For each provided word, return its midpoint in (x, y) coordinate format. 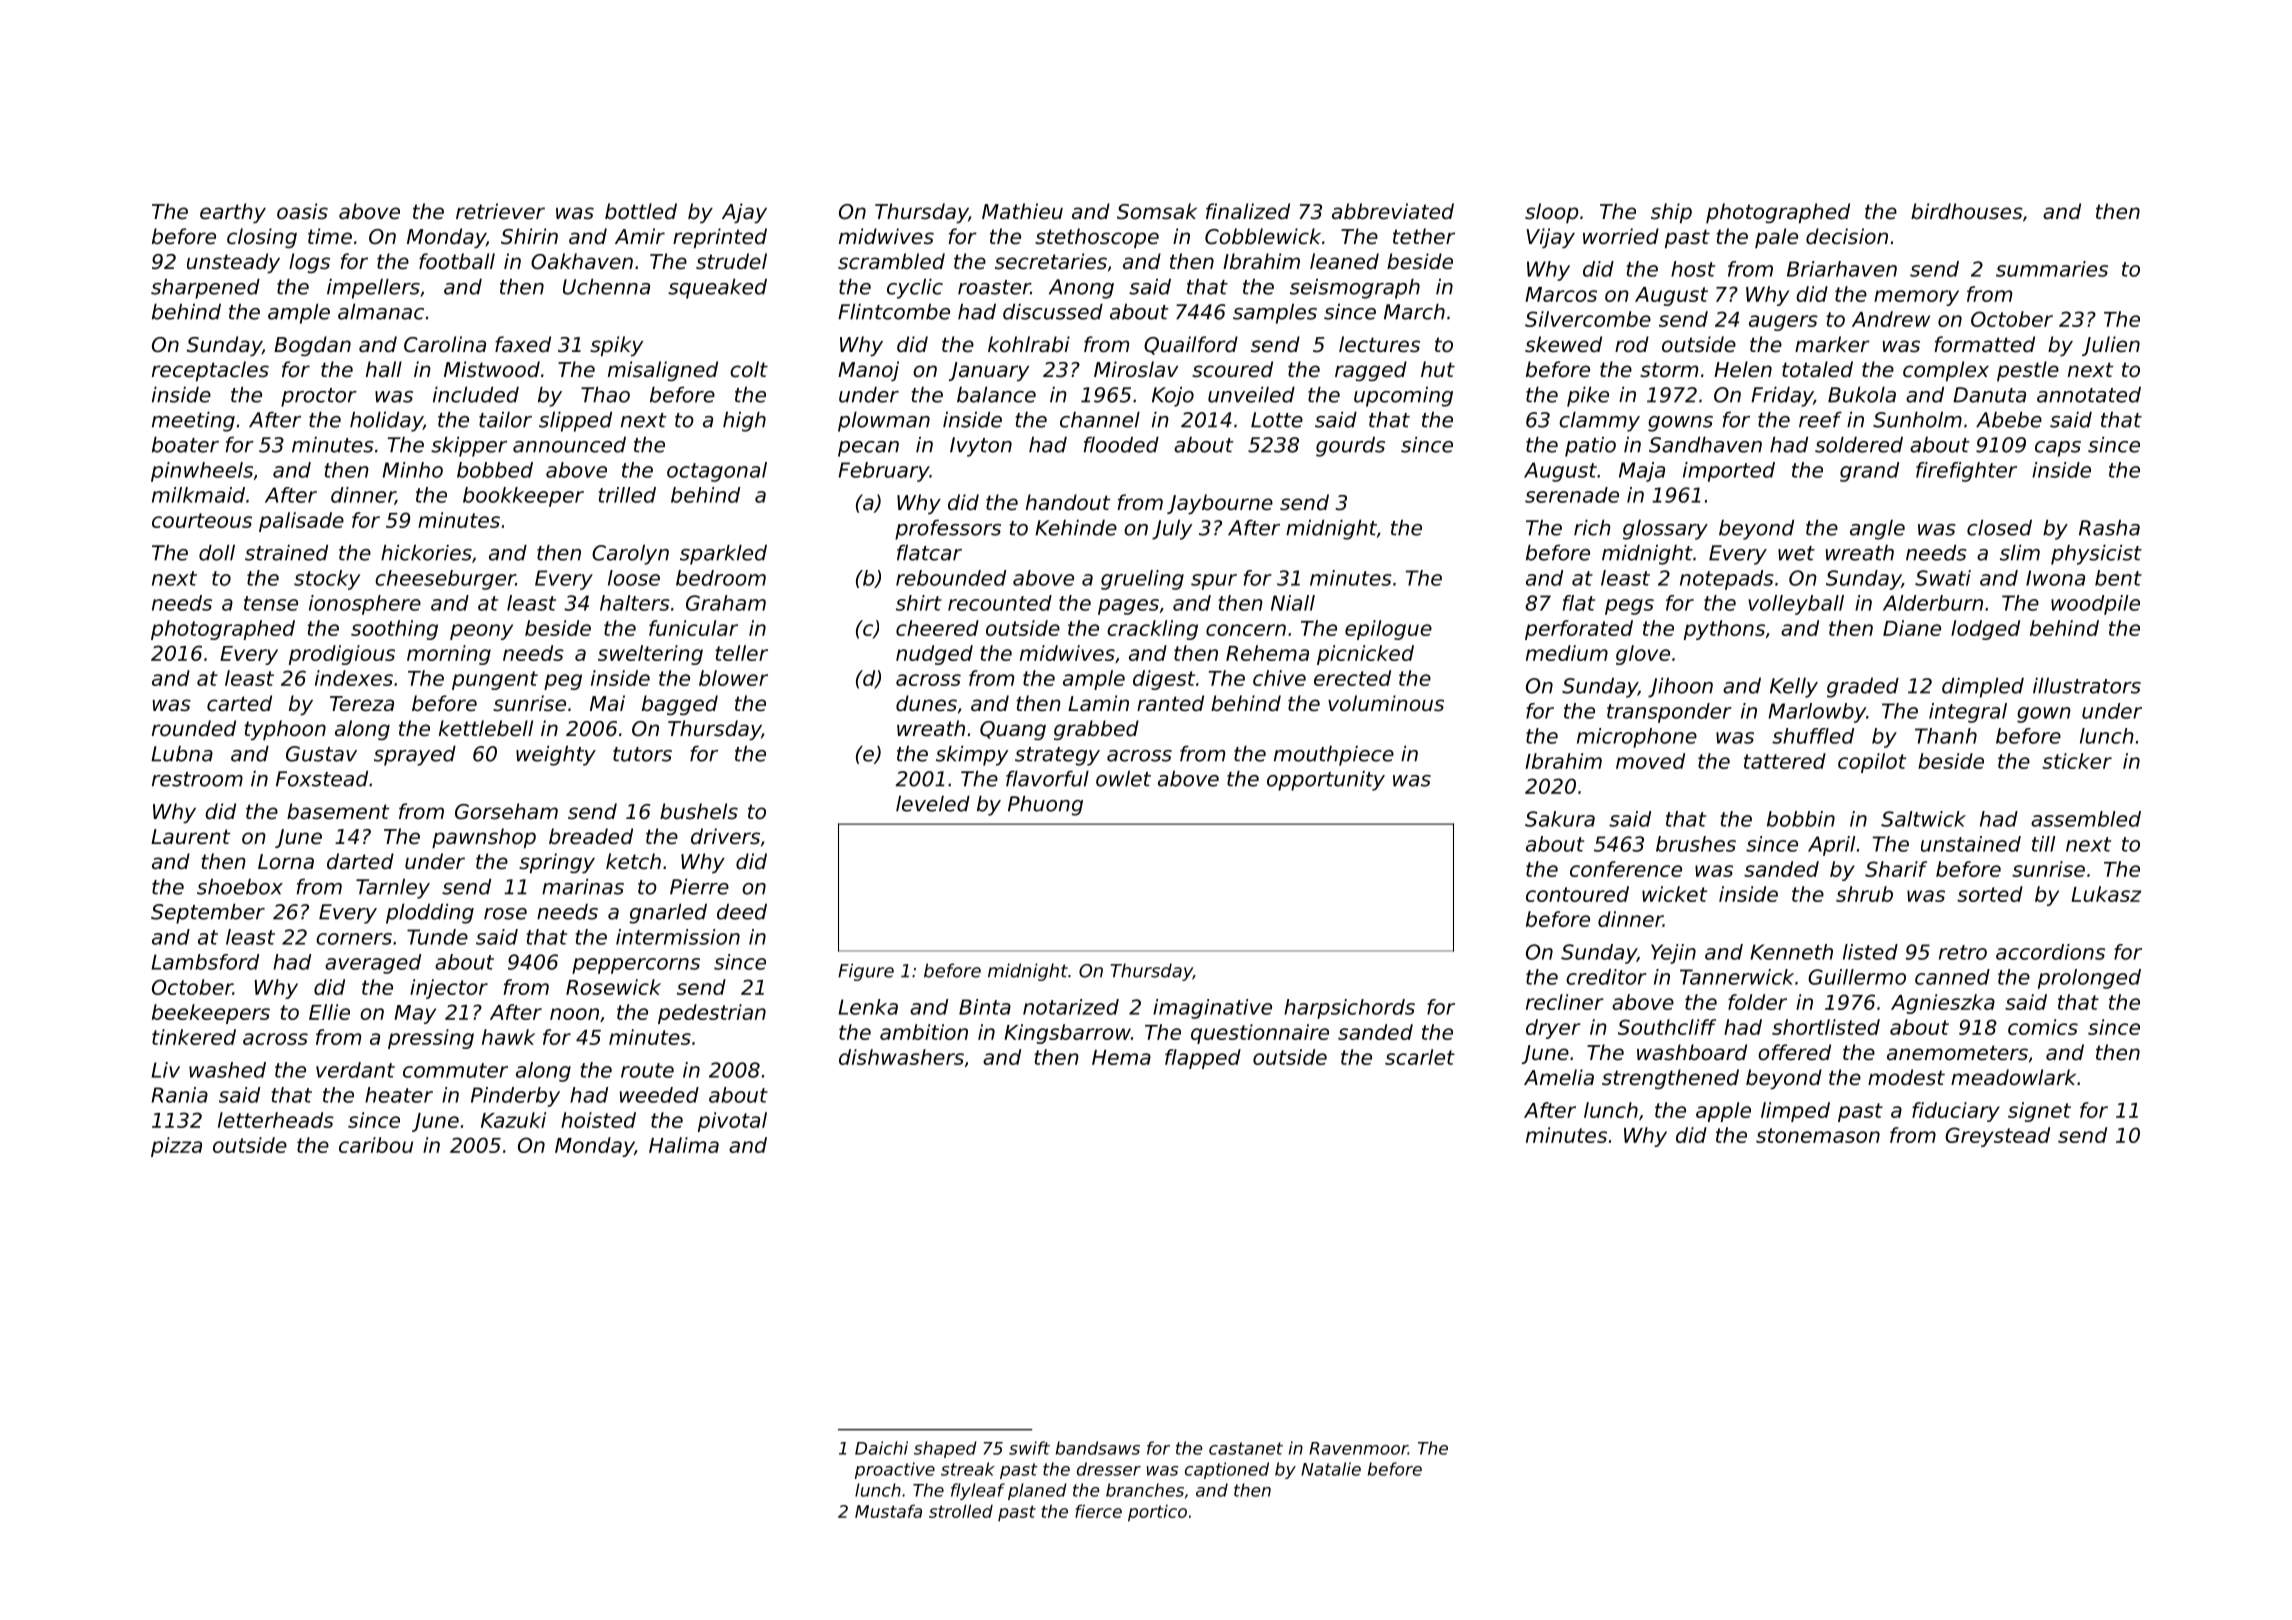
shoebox (240, 886)
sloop (1551, 213)
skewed (1563, 344)
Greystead (1997, 1137)
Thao (605, 394)
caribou (376, 1145)
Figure (866, 972)
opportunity (1326, 780)
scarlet (1420, 1057)
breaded (591, 836)
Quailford (1191, 345)
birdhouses (1967, 211)
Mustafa (888, 1511)
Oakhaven (582, 261)
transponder (1669, 713)
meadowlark (2013, 1077)
